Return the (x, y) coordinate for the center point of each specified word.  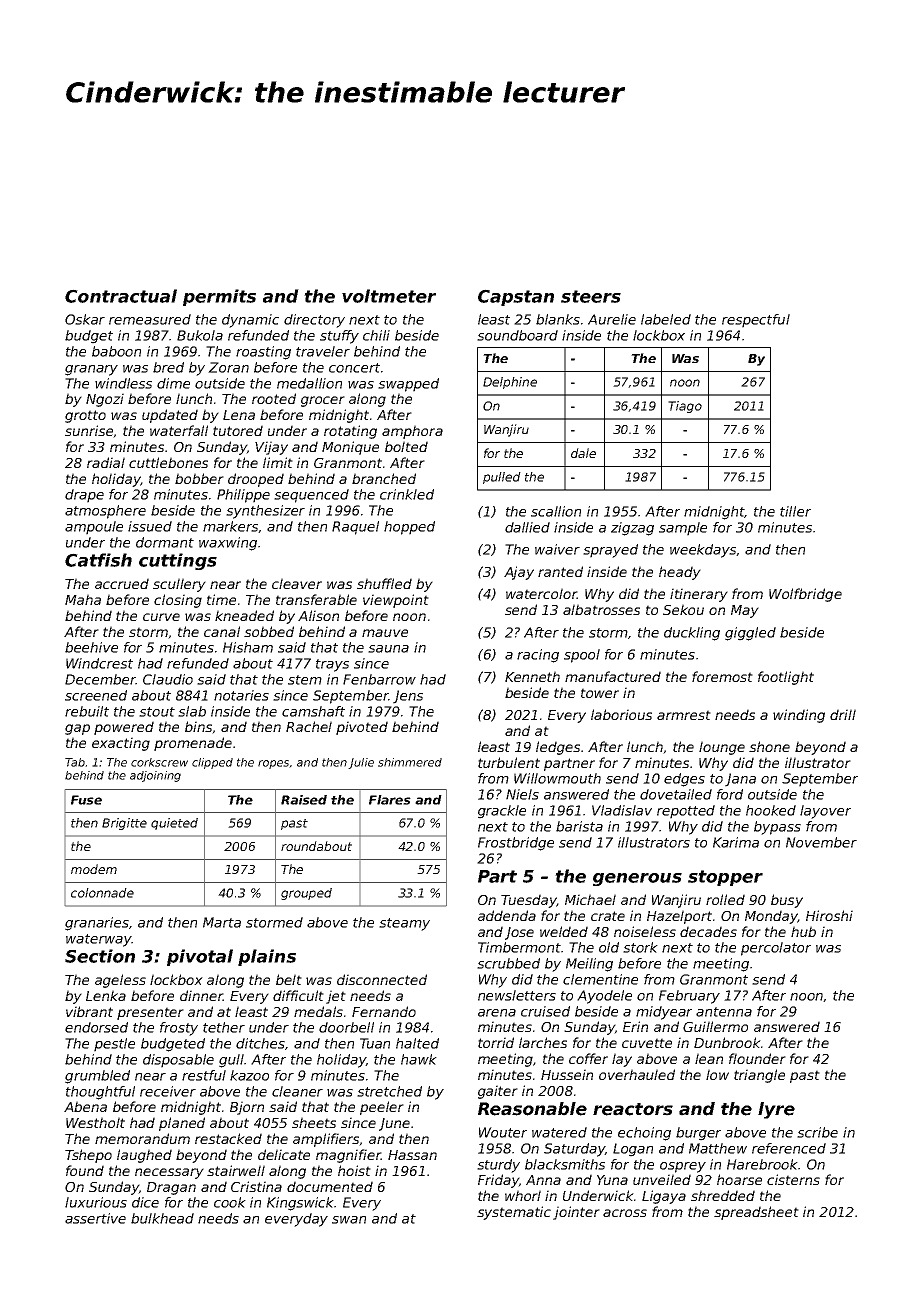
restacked (228, 1138)
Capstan (516, 297)
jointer (576, 1213)
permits (219, 297)
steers (591, 296)
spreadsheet (756, 1213)
